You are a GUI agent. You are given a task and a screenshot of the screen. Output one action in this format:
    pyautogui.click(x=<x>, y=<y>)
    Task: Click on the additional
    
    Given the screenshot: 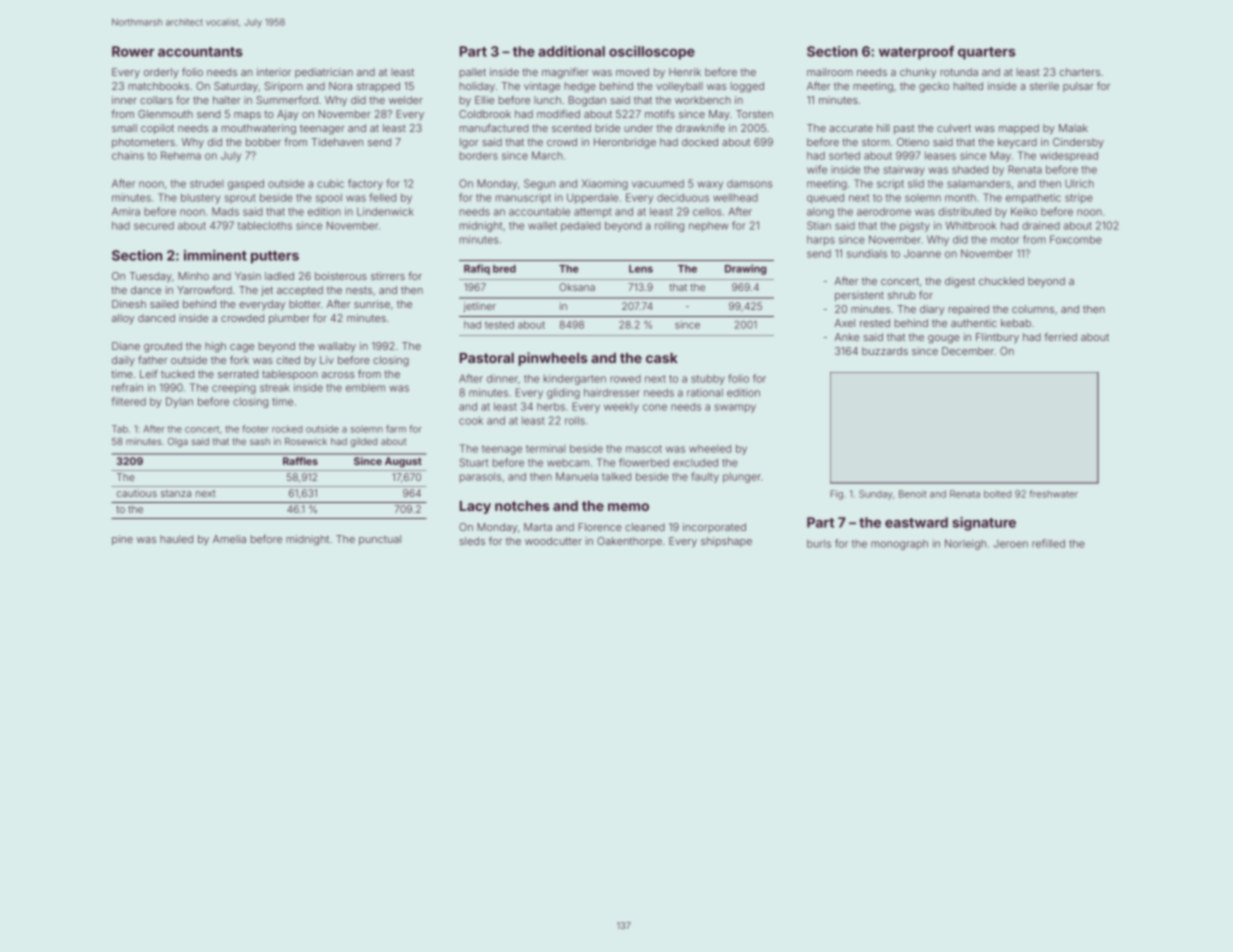 What is the action you would take?
    pyautogui.click(x=571, y=51)
